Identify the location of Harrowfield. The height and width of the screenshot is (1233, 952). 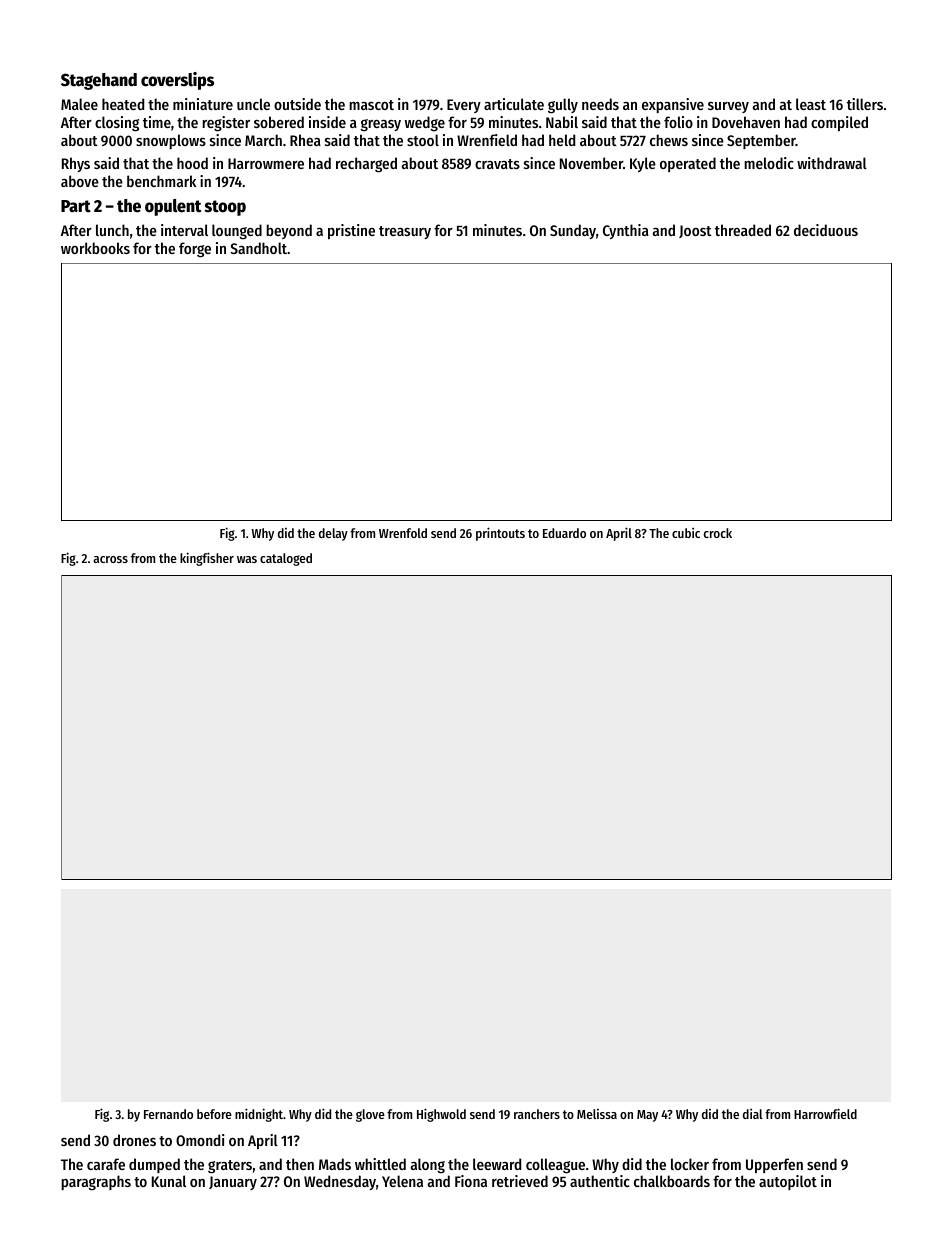
(825, 1113).
